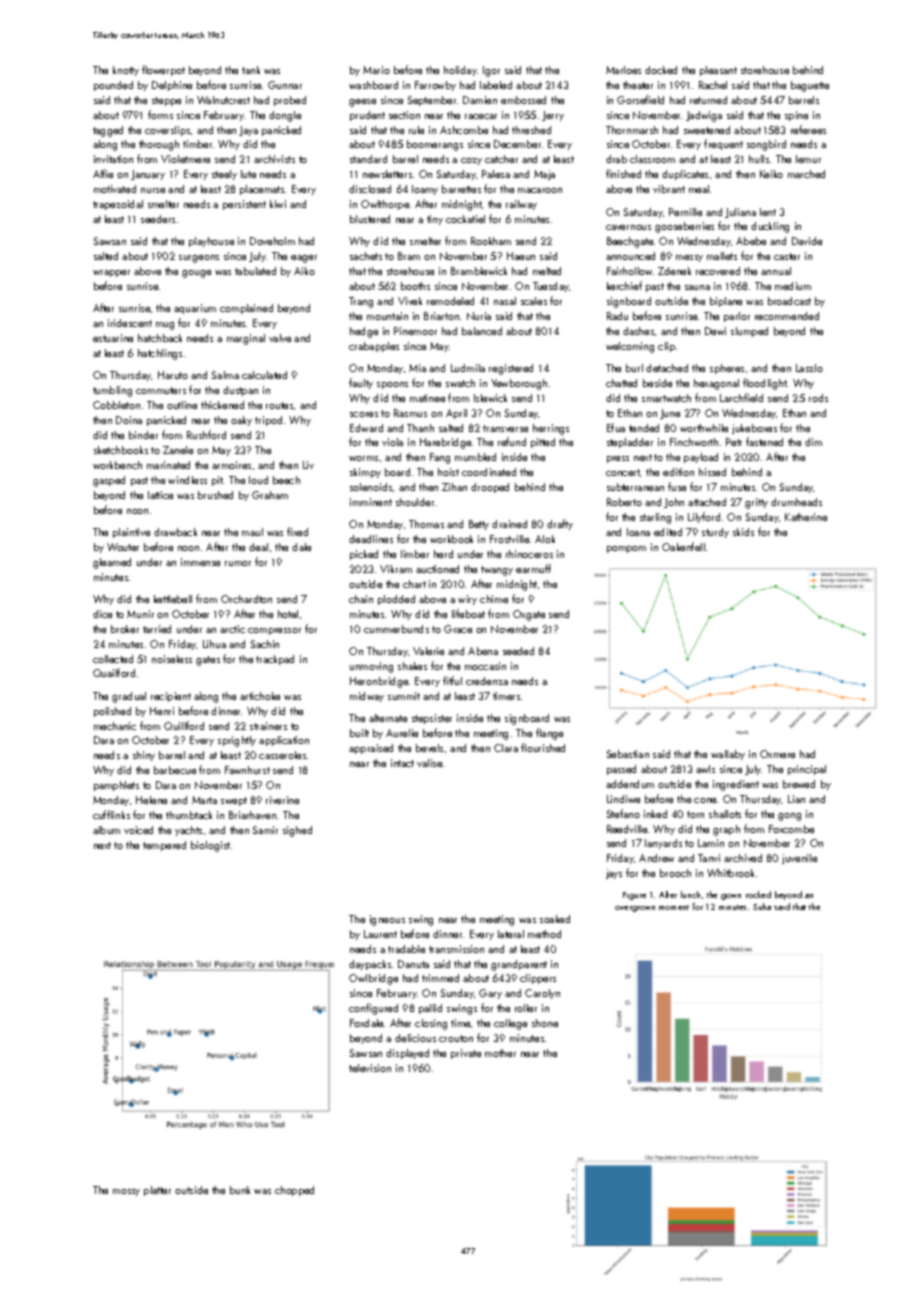 The height and width of the image is (1308, 924). What do you see at coordinates (551, 429) in the image?
I see `herrings` at bounding box center [551, 429].
